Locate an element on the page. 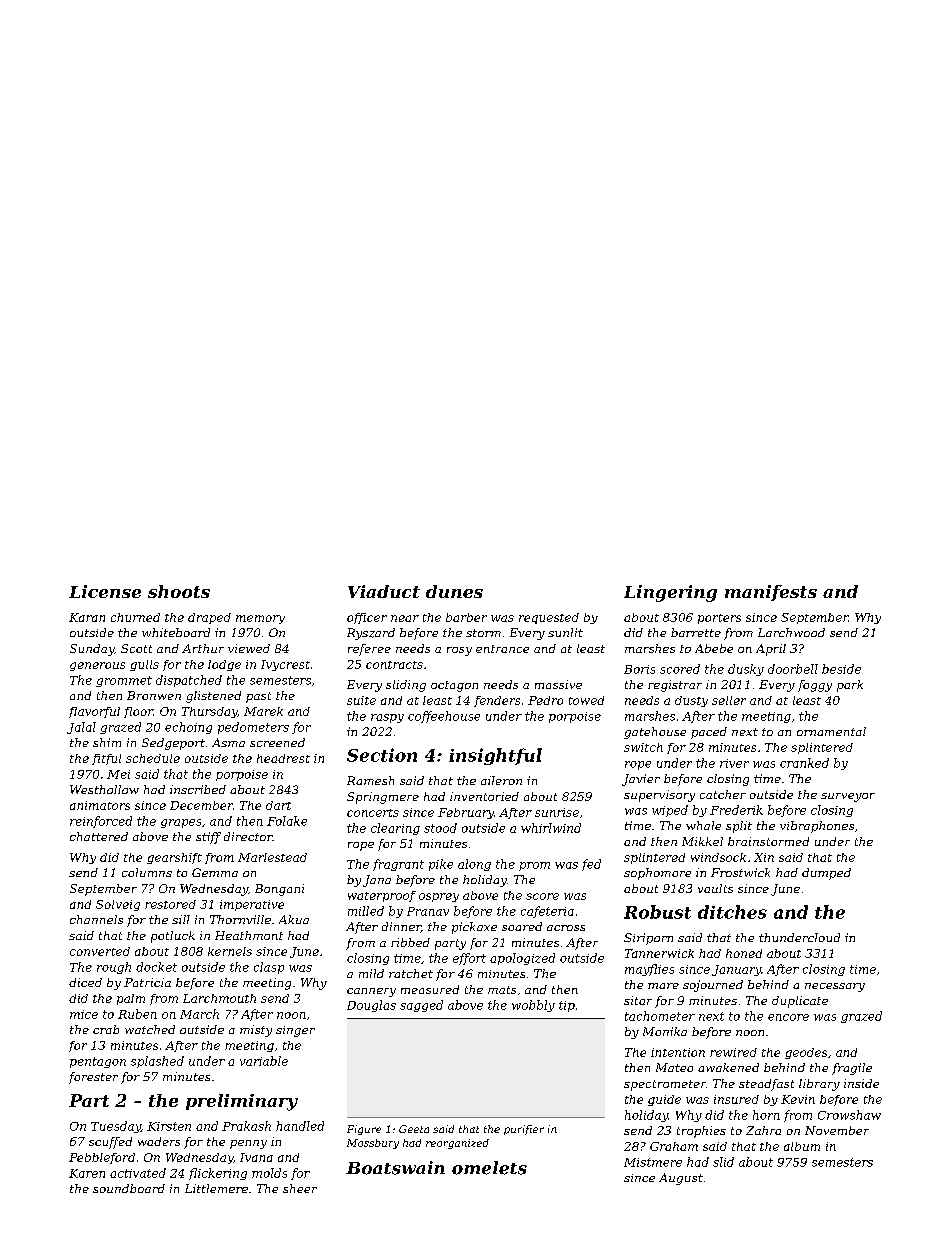 This page has height=1233, width=952. April is located at coordinates (771, 650).
